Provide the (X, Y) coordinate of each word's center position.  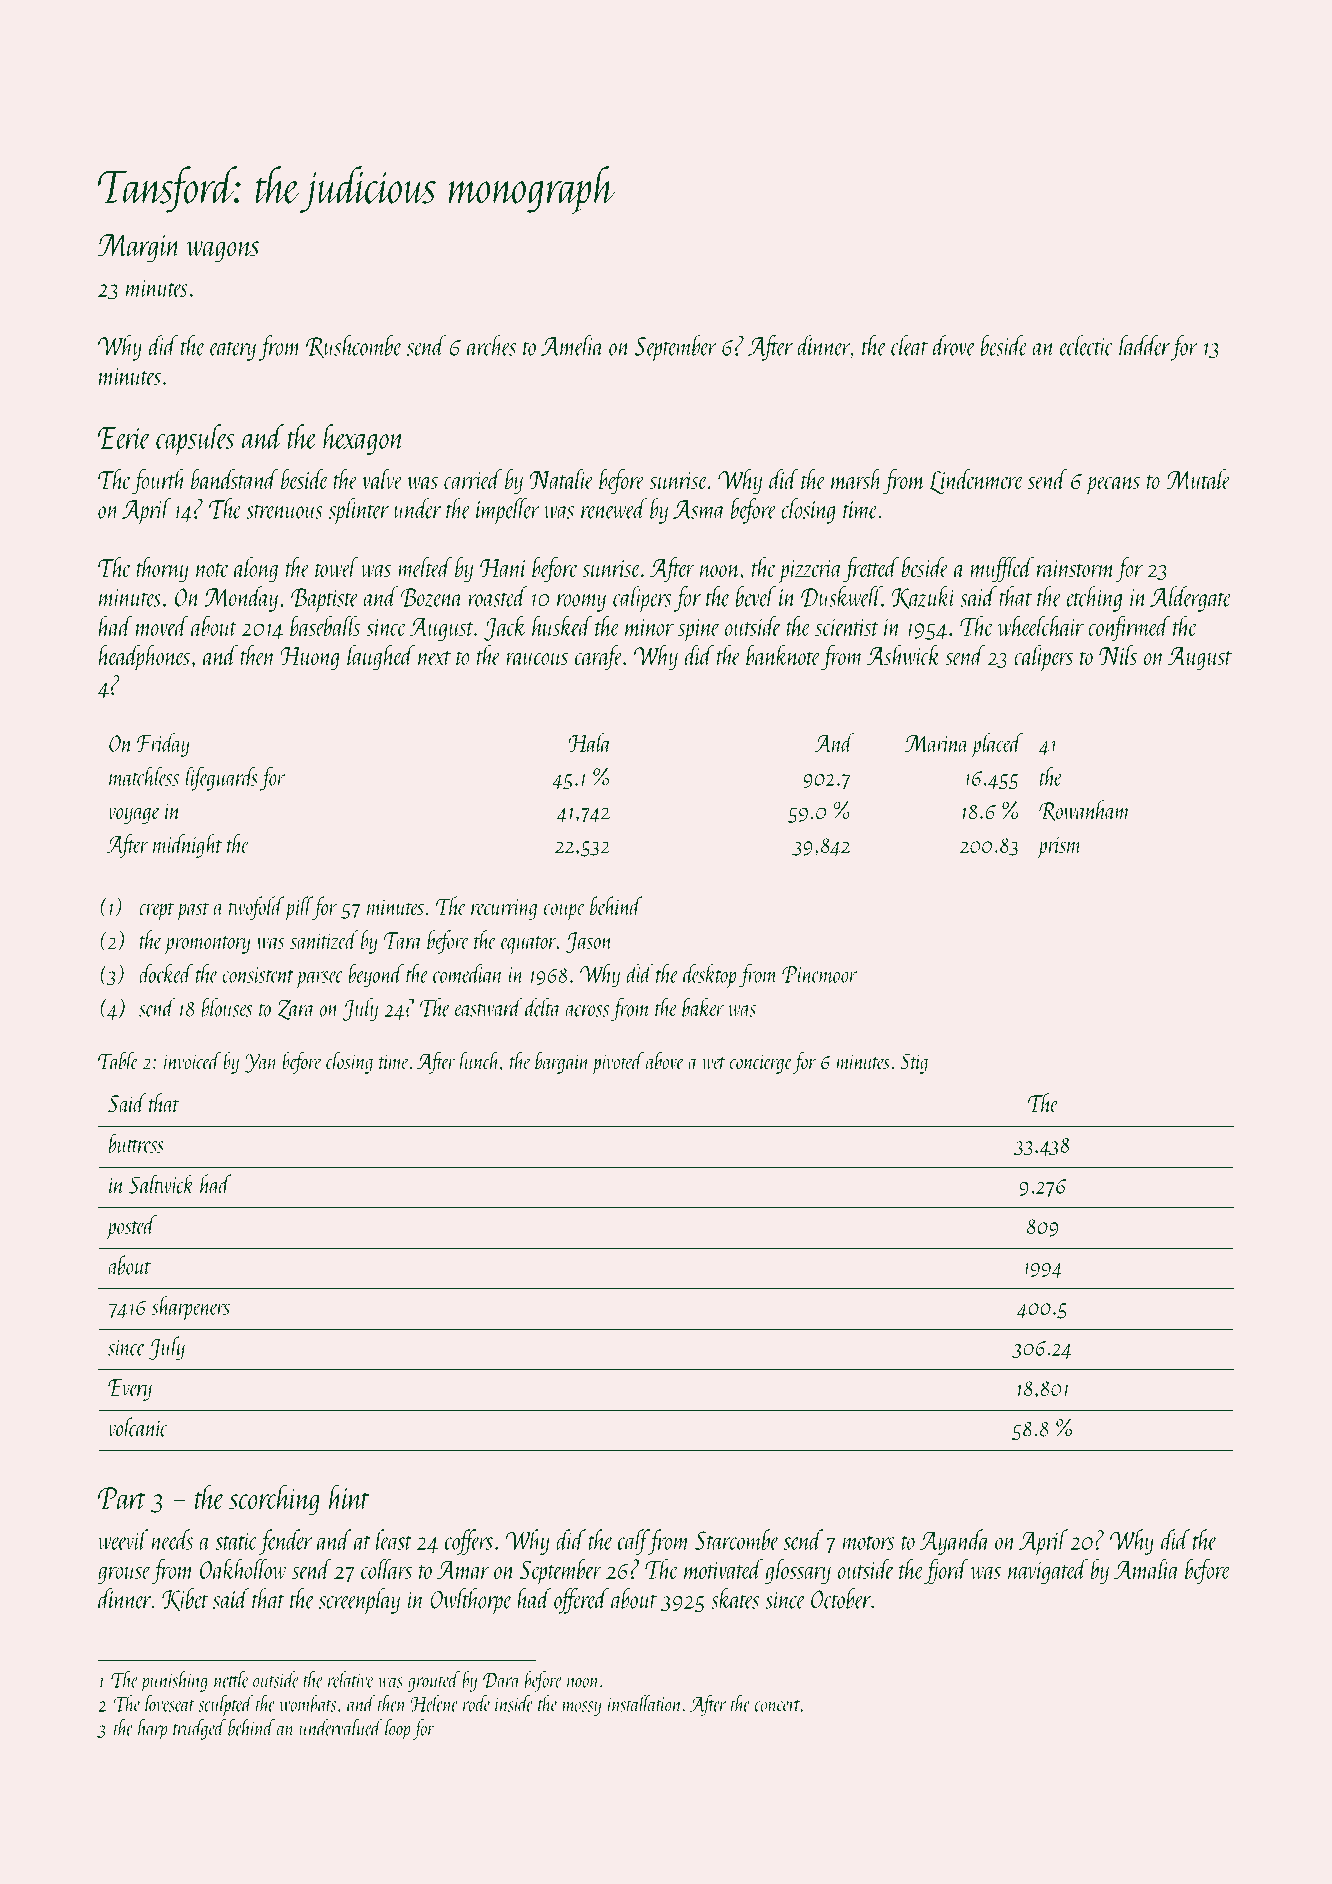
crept (156, 911)
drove (954, 345)
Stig (914, 1063)
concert (778, 1706)
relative (351, 1679)
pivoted (618, 1062)
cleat (909, 345)
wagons (223, 252)
